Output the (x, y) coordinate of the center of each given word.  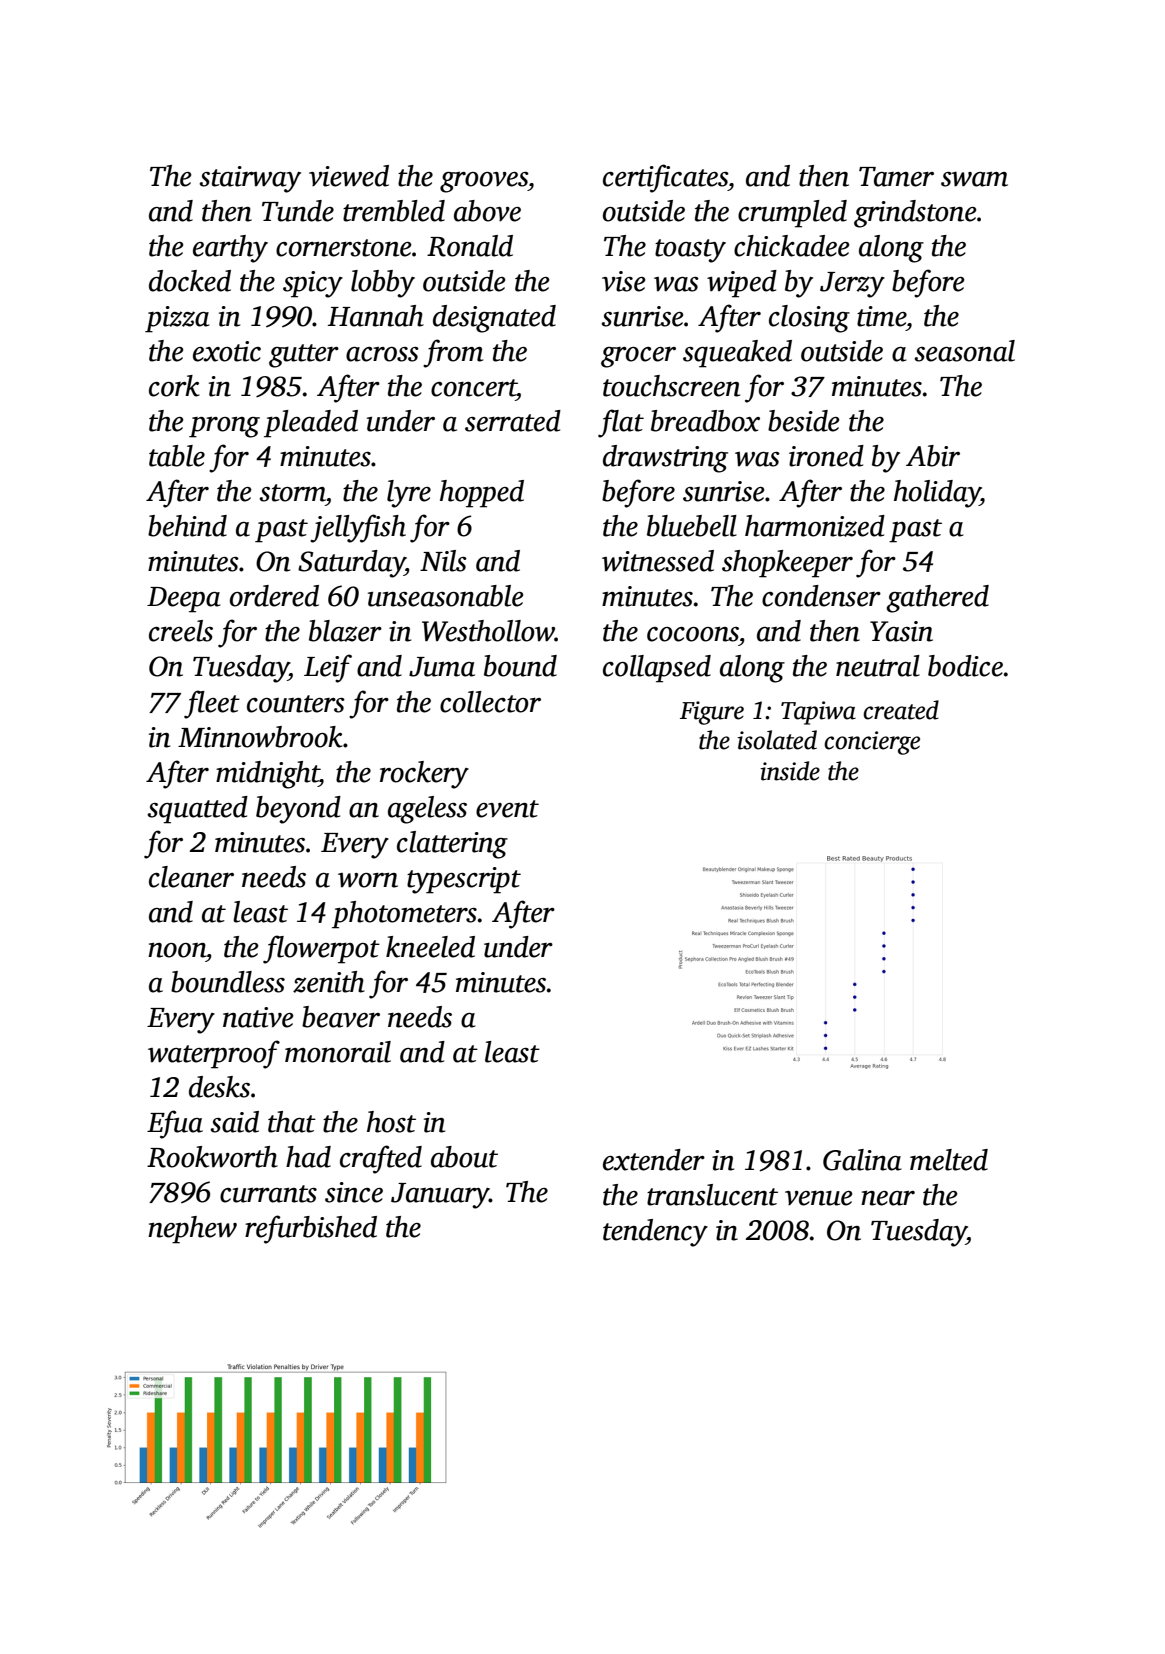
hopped (482, 494)
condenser (821, 596)
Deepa (183, 600)
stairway (250, 179)
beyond (298, 810)
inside (790, 771)
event (507, 809)
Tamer (896, 177)
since (354, 1192)
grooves (484, 182)
